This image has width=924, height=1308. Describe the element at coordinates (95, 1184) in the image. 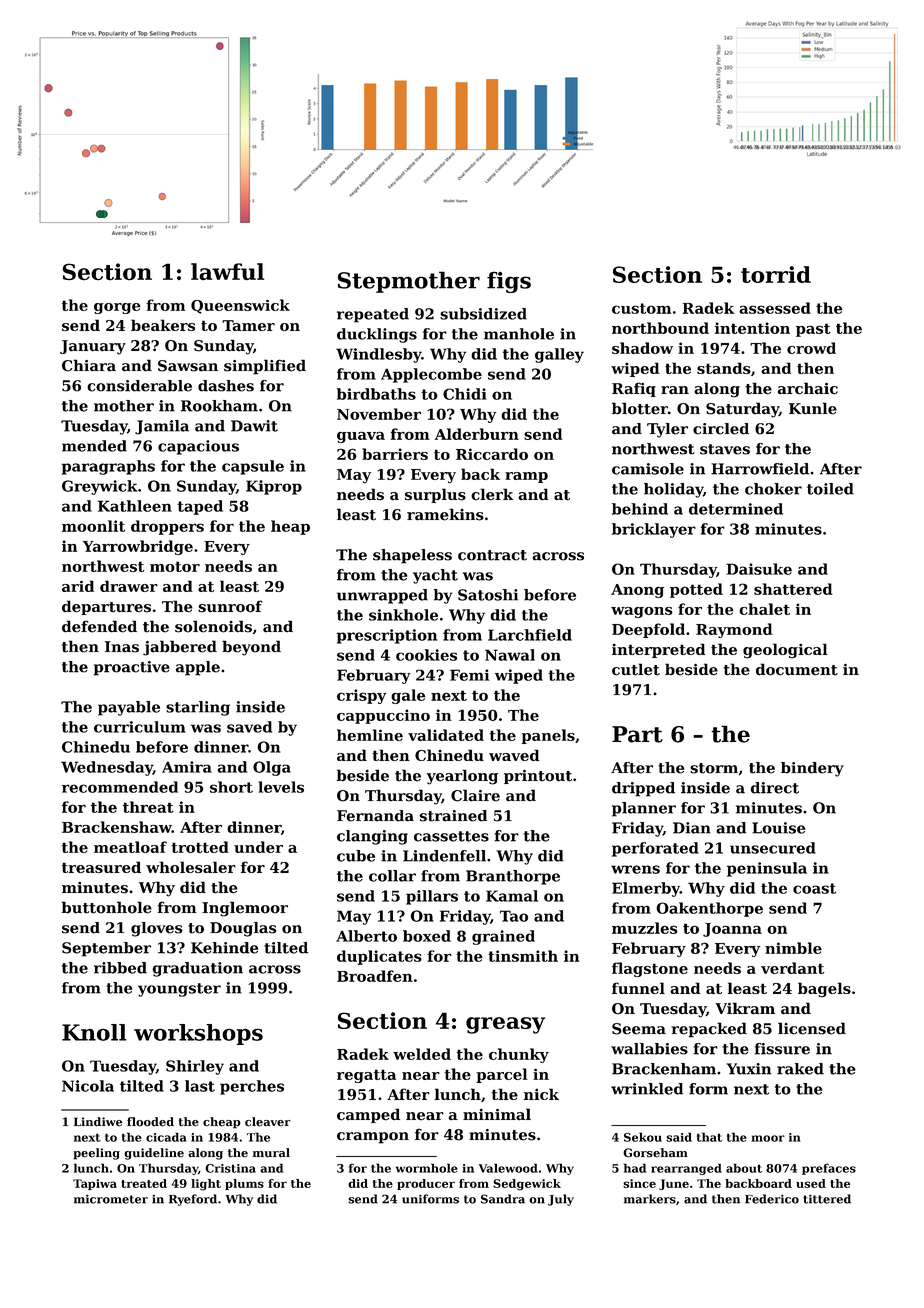

I see `Tapiwa` at that location.
